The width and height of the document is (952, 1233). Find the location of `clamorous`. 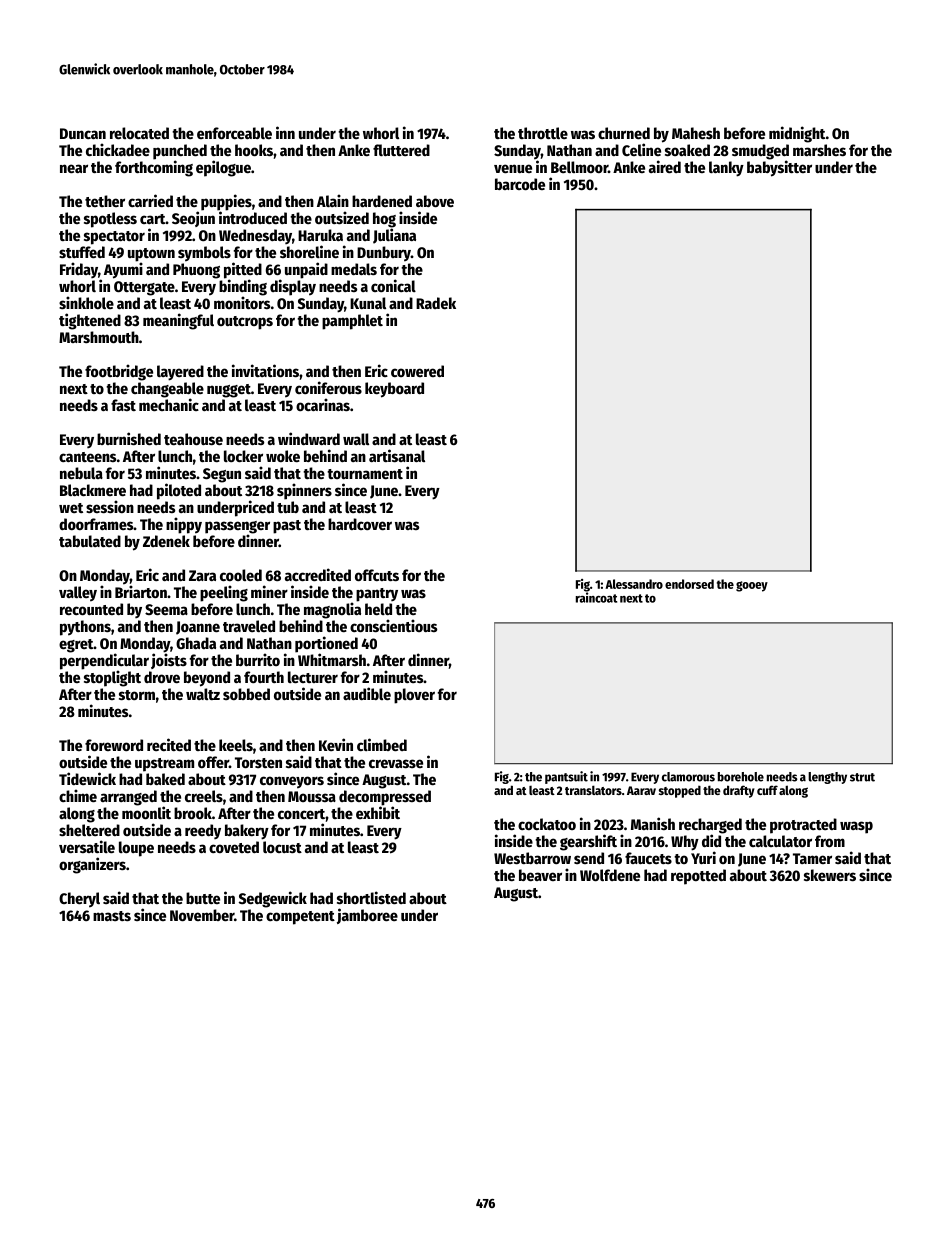

clamorous is located at coordinates (688, 777).
